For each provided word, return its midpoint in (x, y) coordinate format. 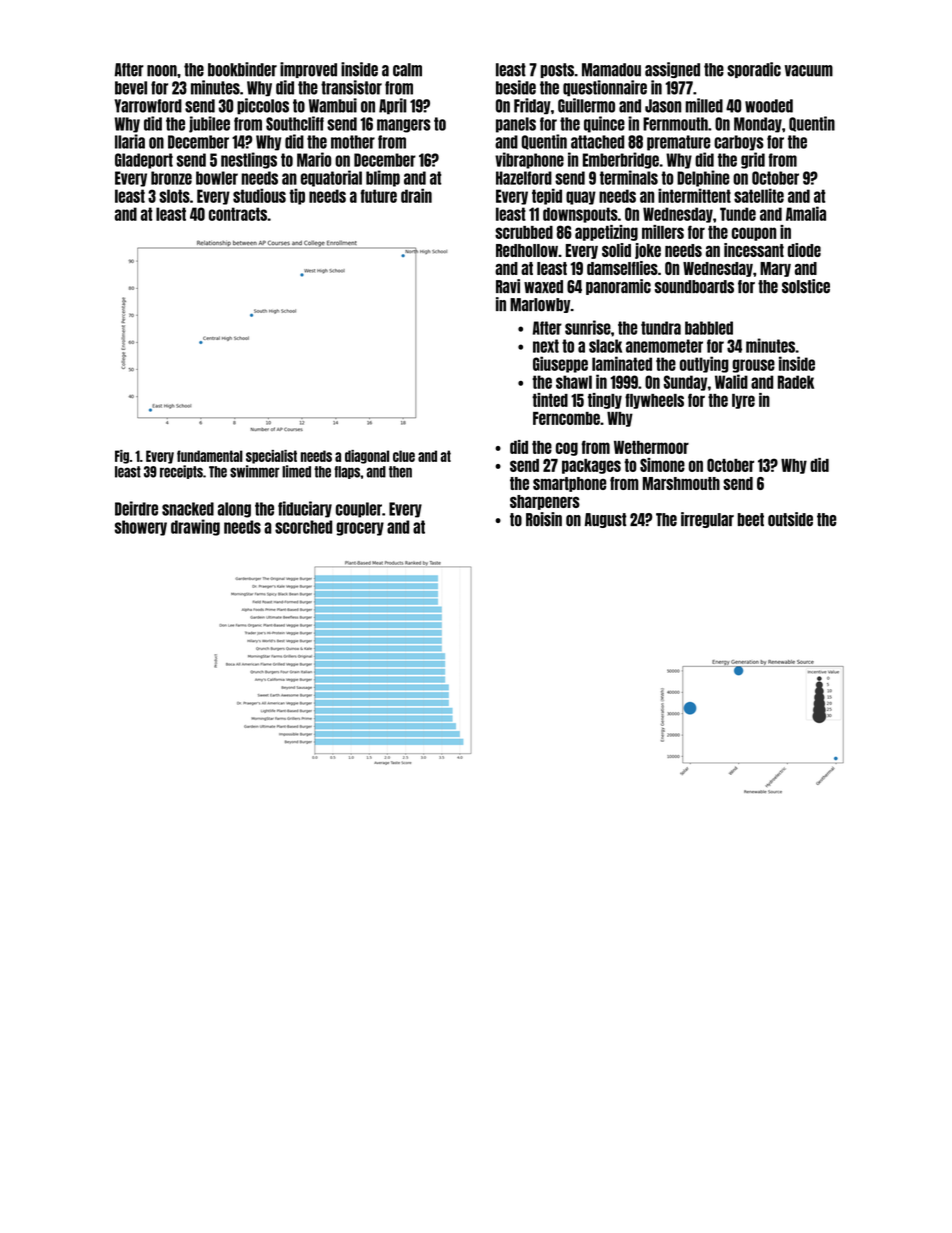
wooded (769, 106)
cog (567, 449)
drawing (195, 527)
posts (557, 70)
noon (162, 71)
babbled (709, 328)
